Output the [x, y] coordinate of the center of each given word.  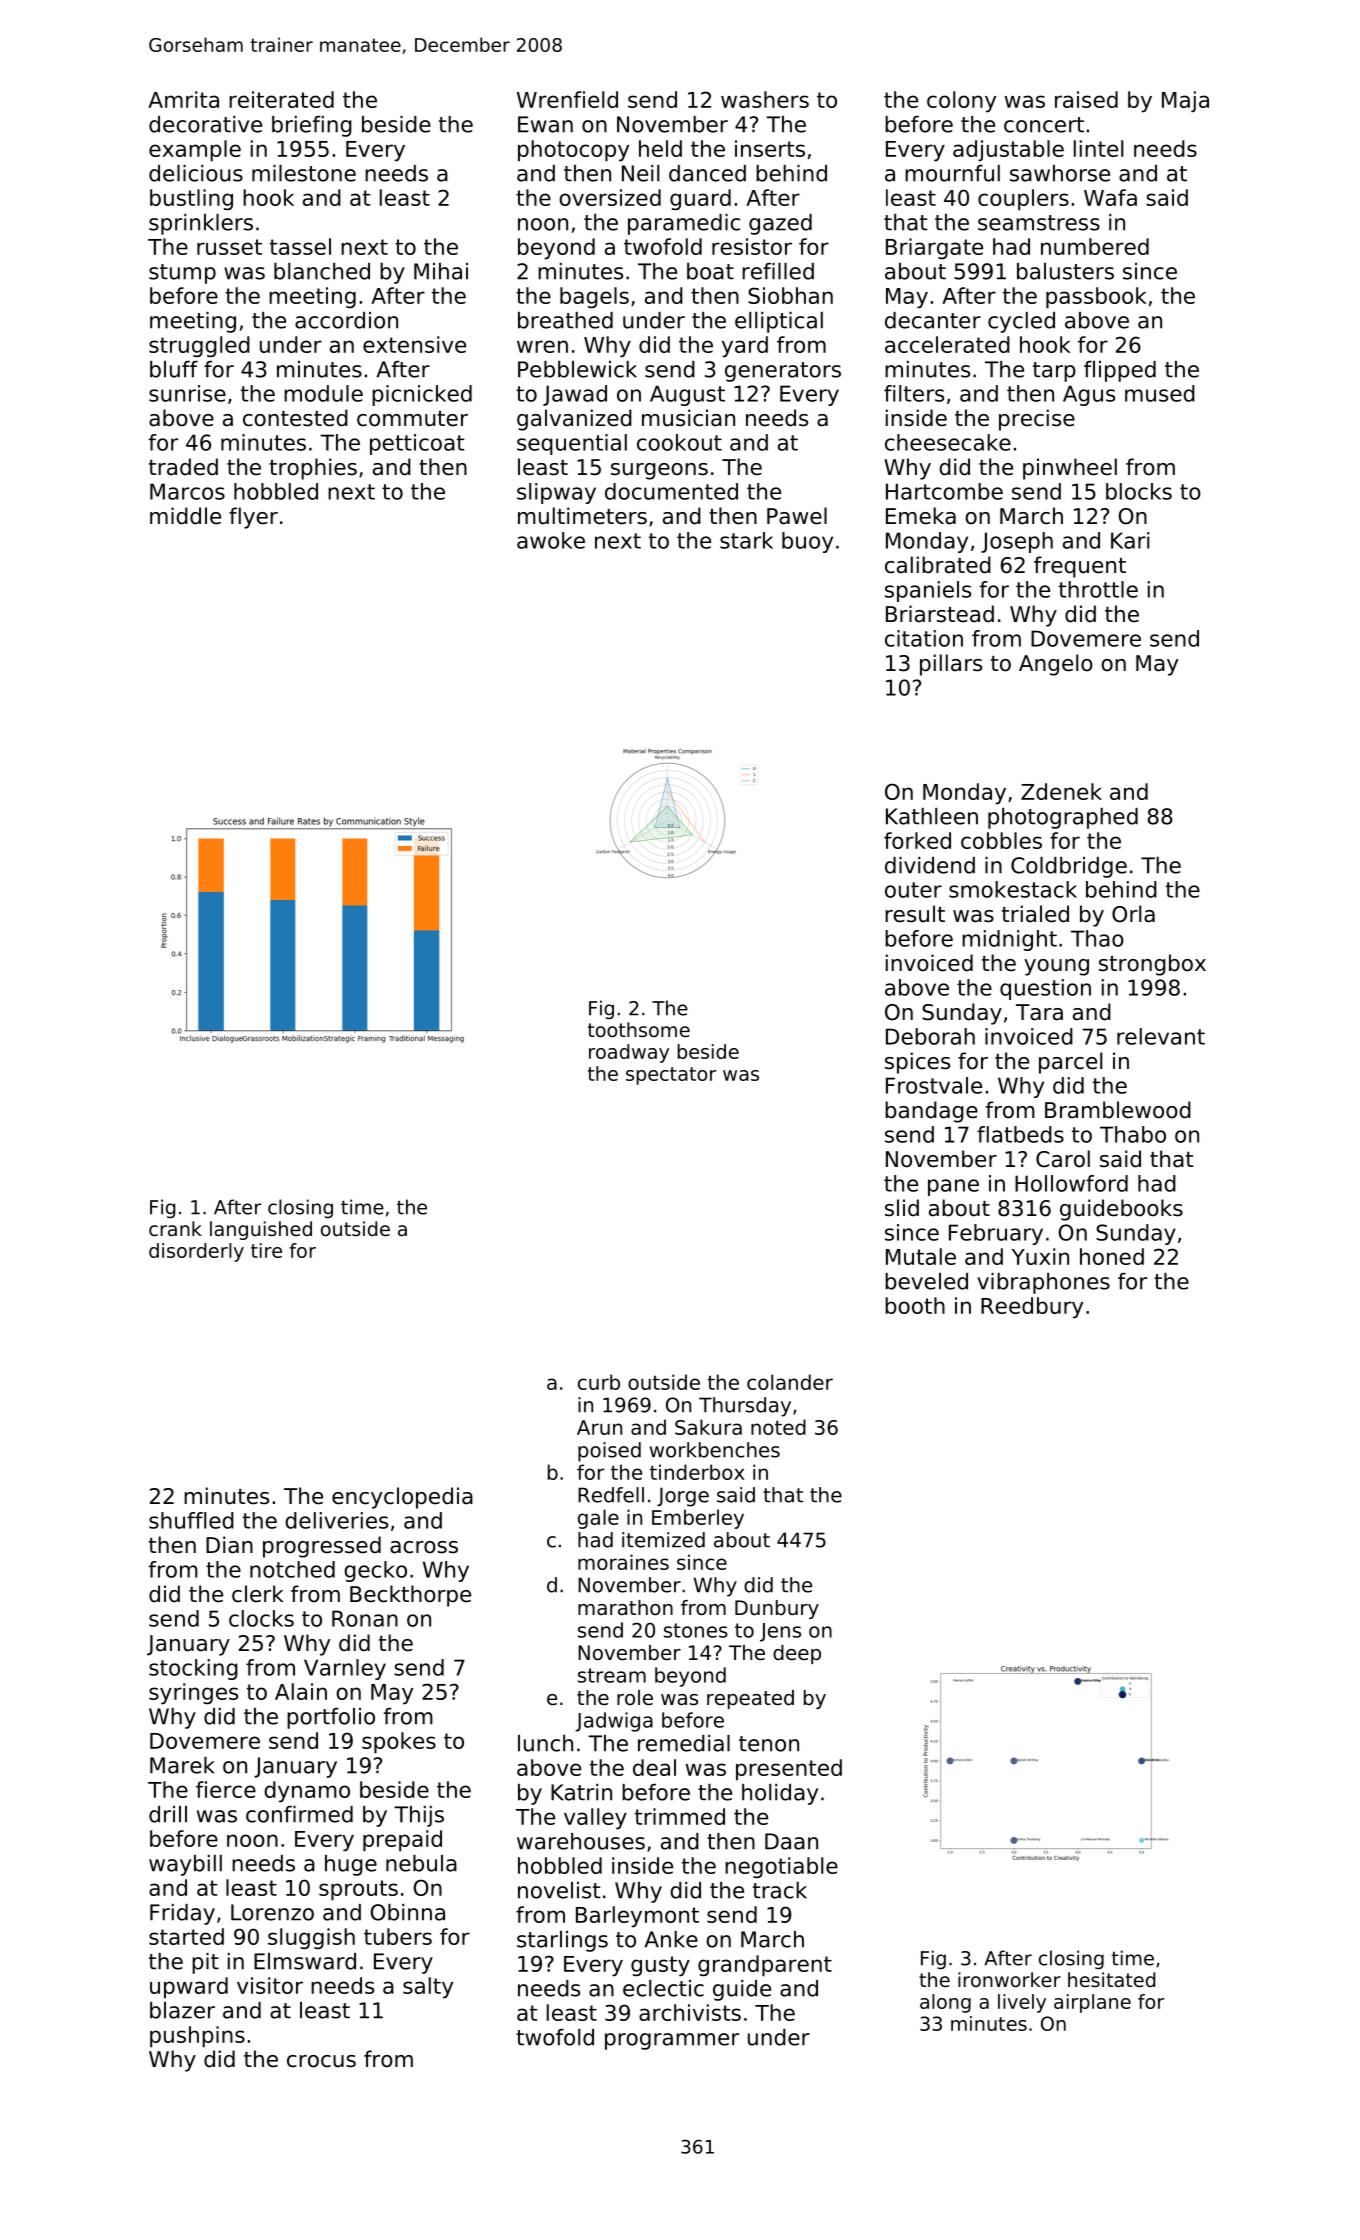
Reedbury [1032, 1308]
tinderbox [697, 1472]
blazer [182, 2010]
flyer [253, 518]
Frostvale [934, 1085]
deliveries [336, 1520]
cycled [1021, 322]
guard [700, 199]
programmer [672, 2041]
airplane [1092, 2003]
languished [261, 1230]
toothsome [639, 1029]
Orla [1133, 914]
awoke [551, 540]
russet [229, 247]
